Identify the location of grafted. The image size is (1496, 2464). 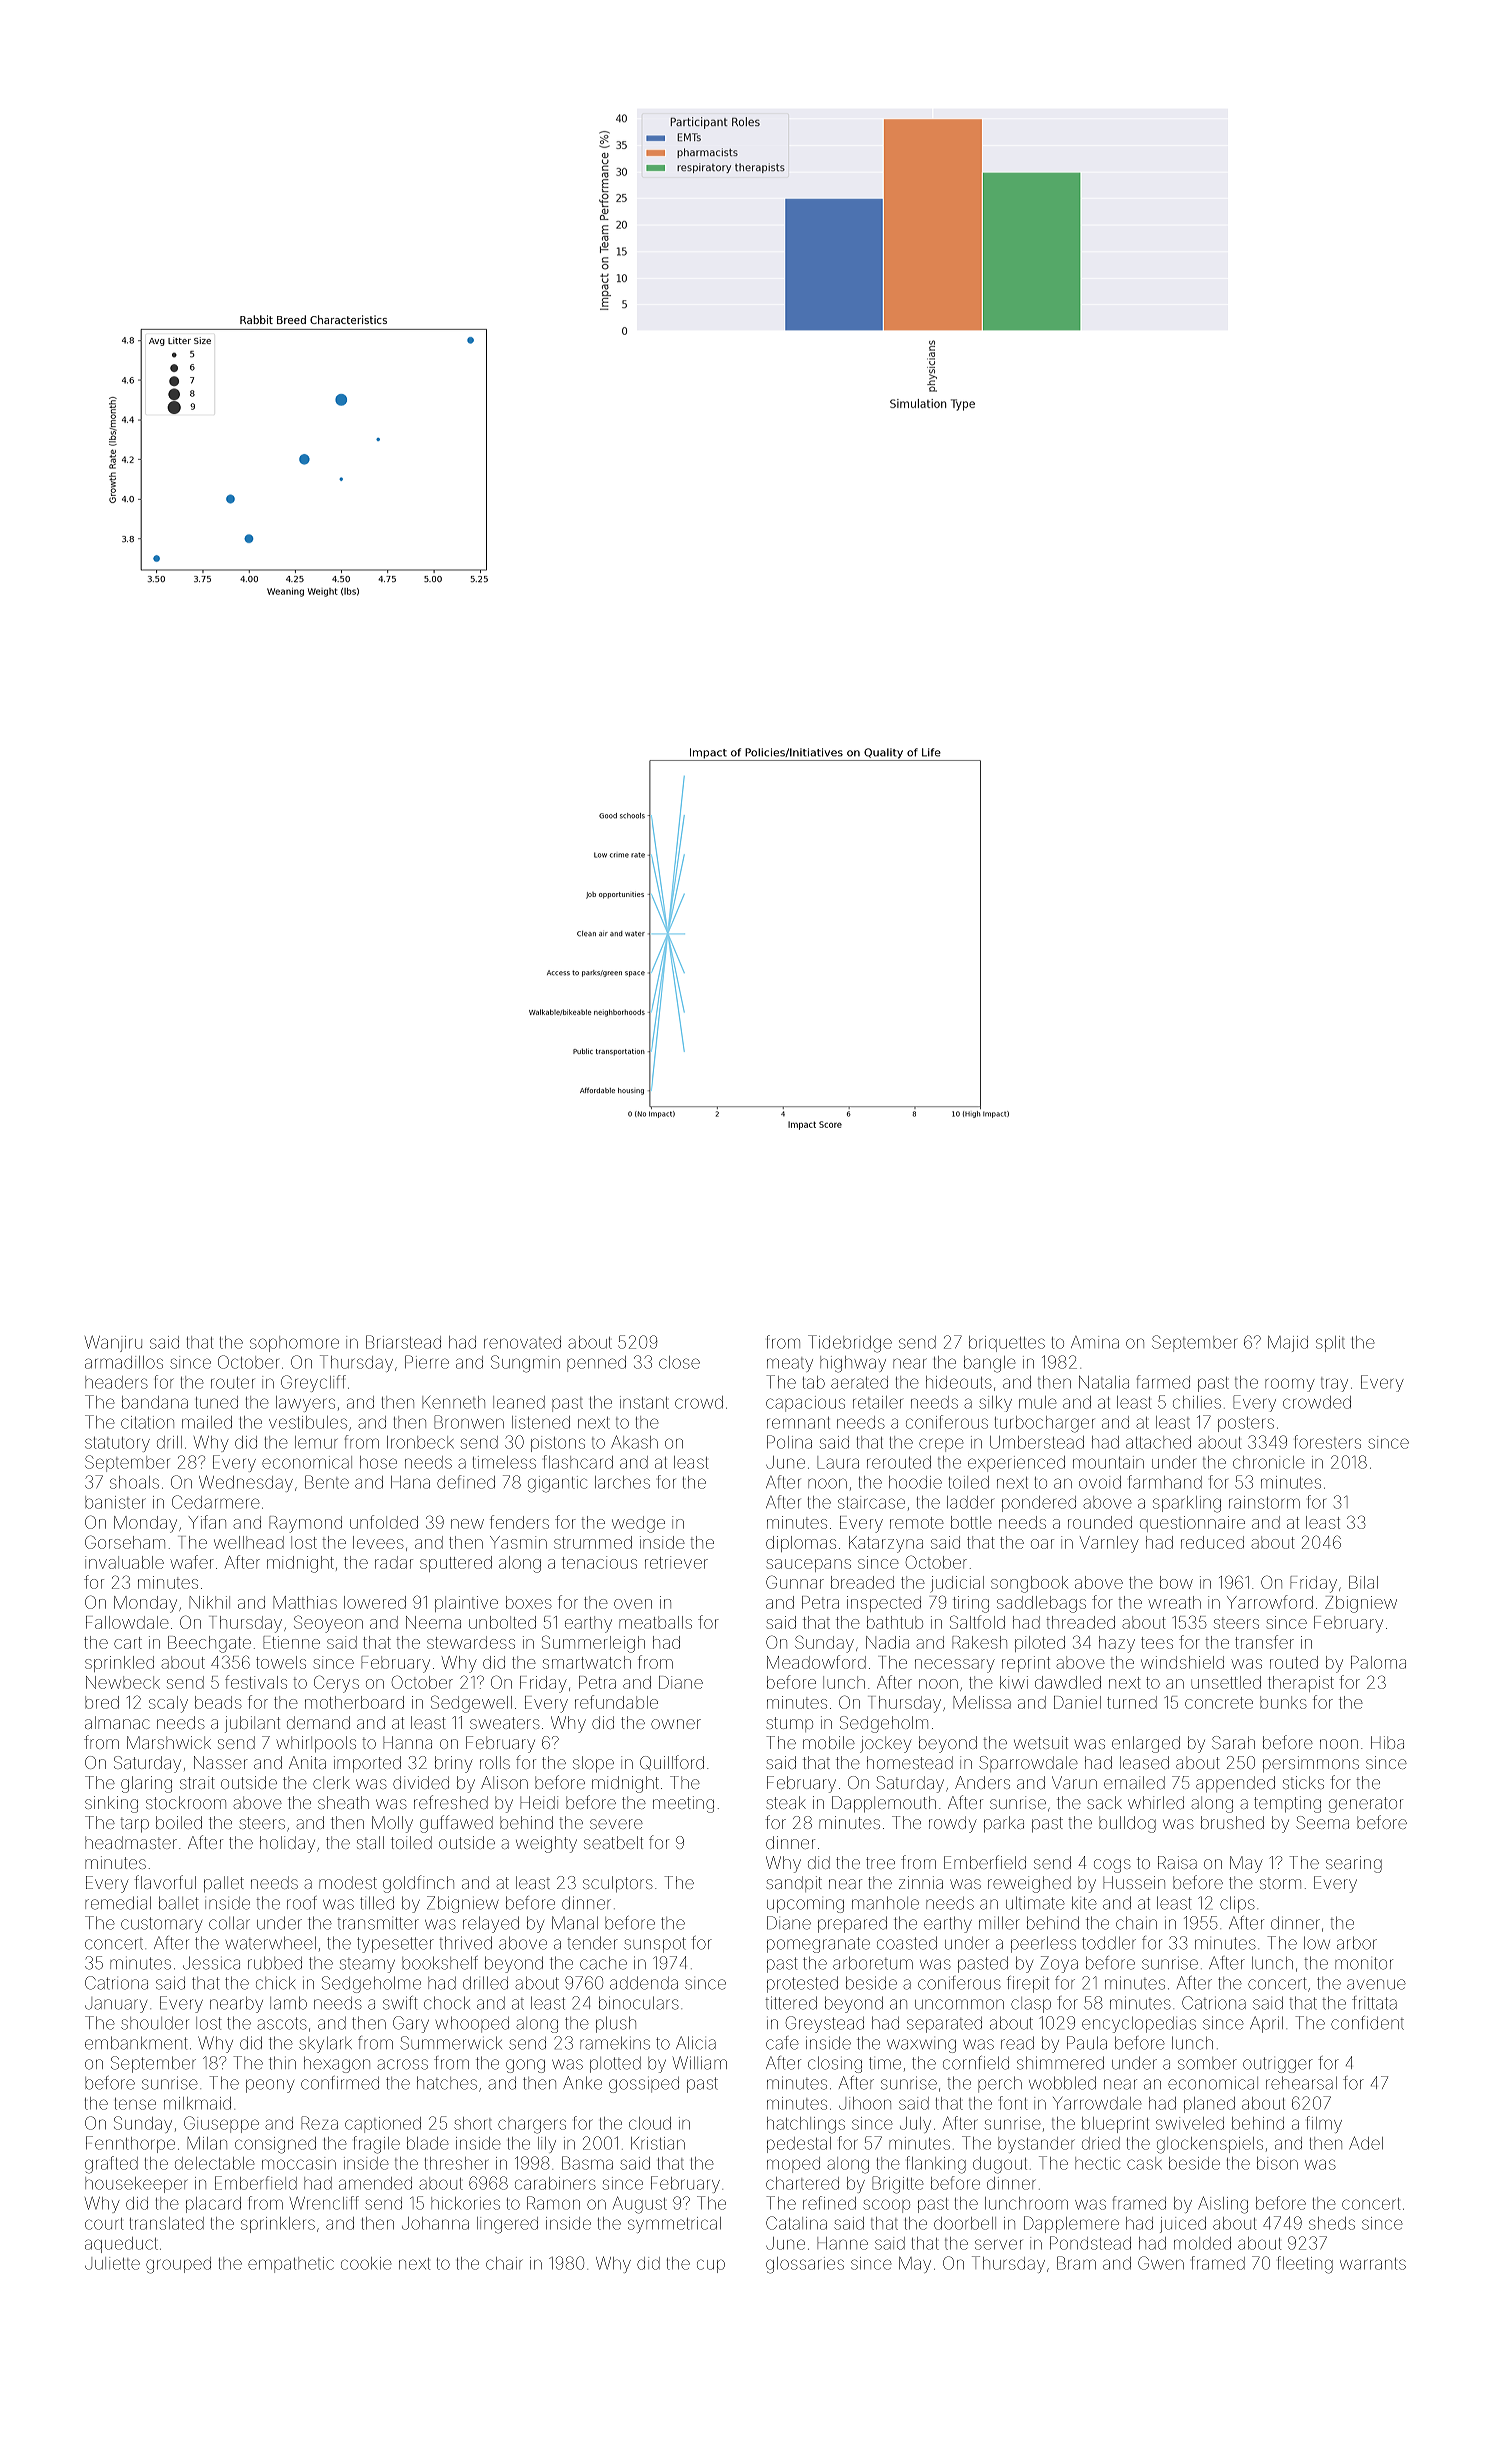
(111, 2165).
